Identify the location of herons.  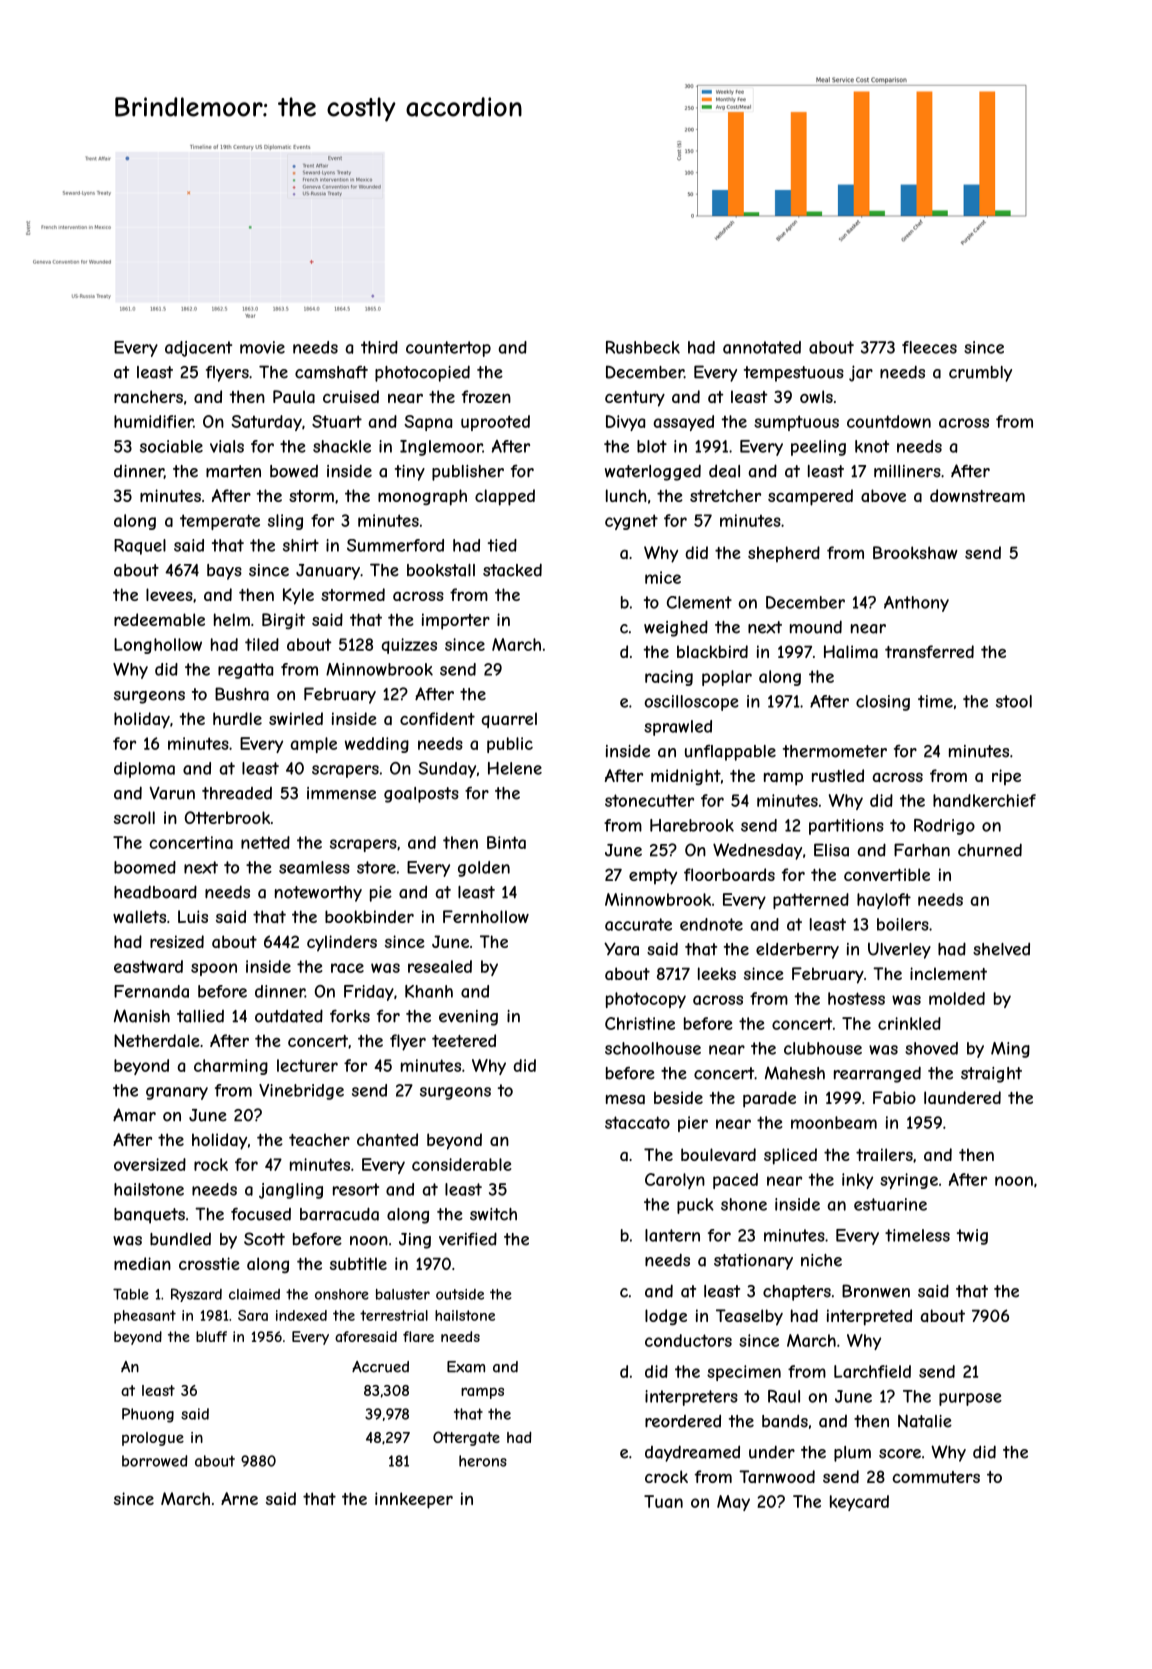
(483, 1461).
